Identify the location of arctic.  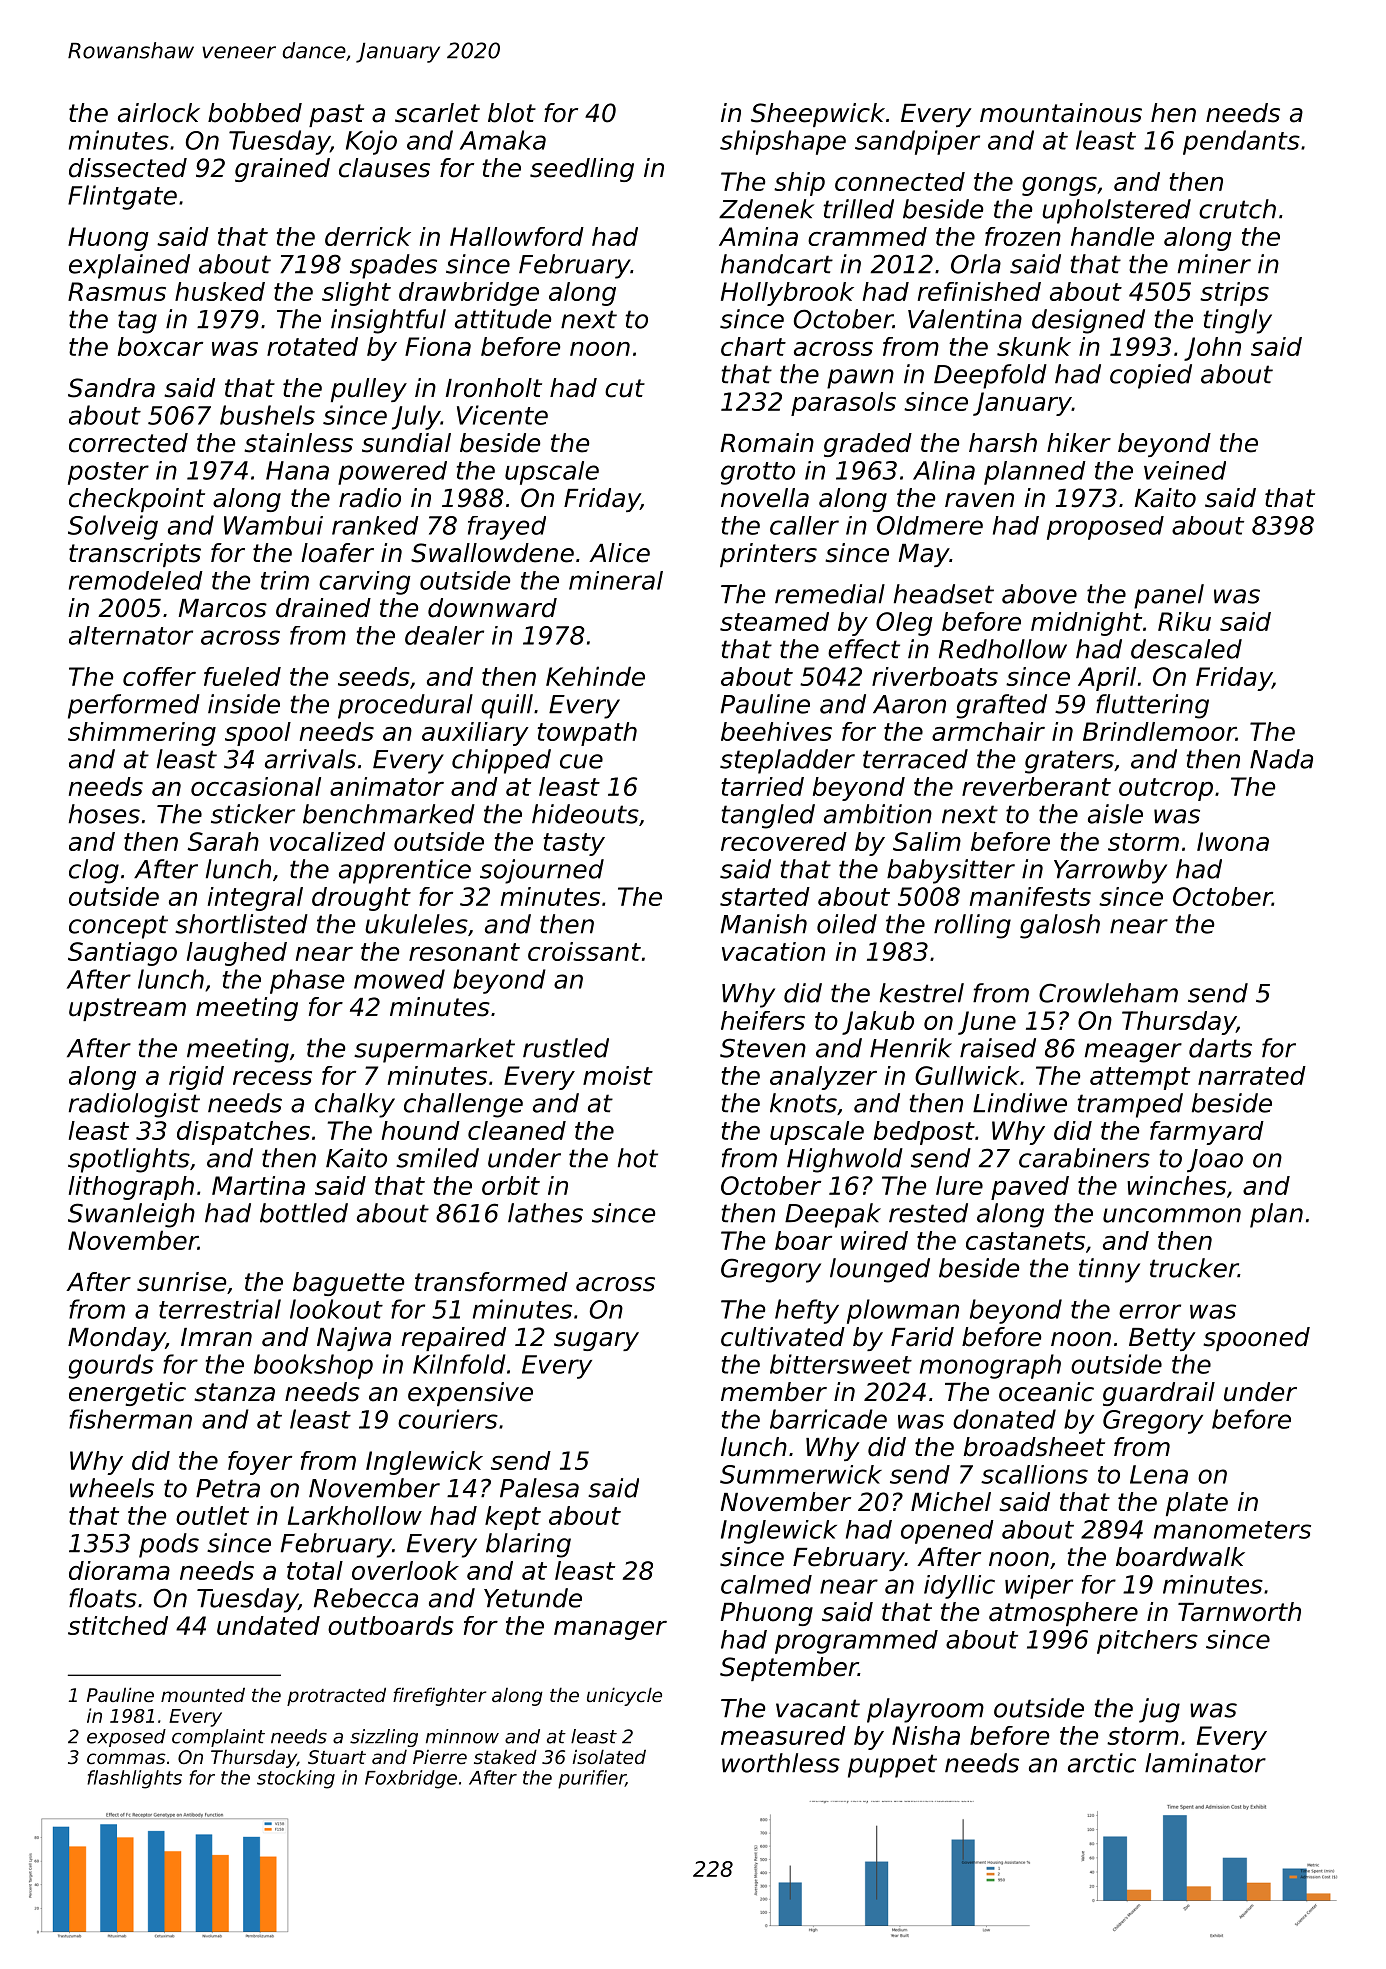
(1102, 1763).
